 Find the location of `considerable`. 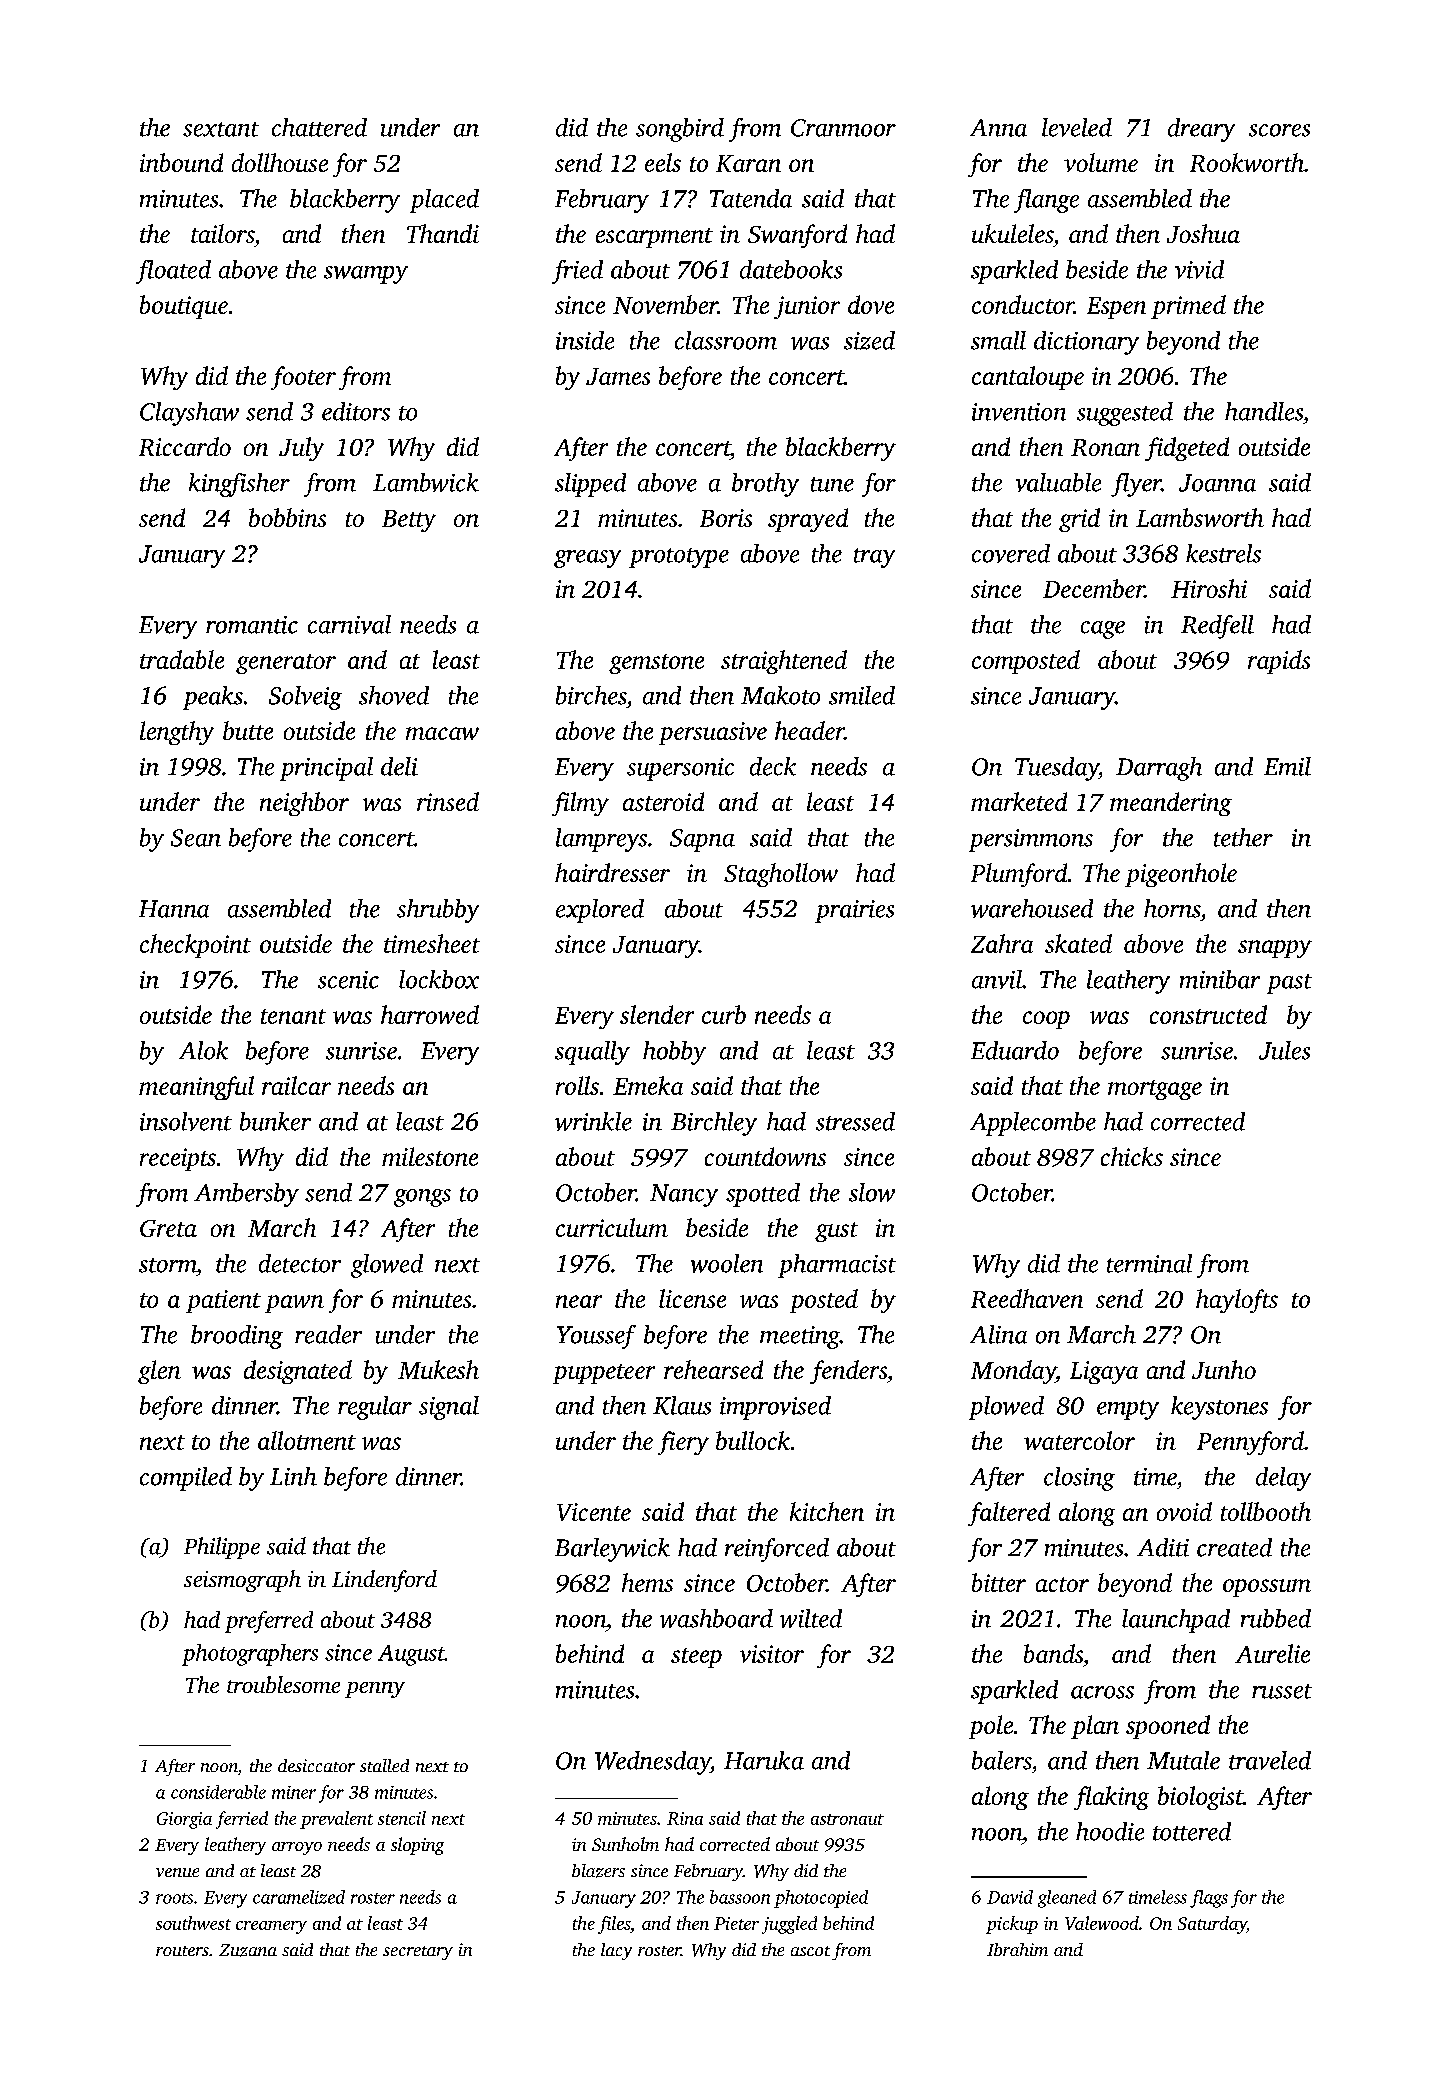

considerable is located at coordinates (218, 1792).
